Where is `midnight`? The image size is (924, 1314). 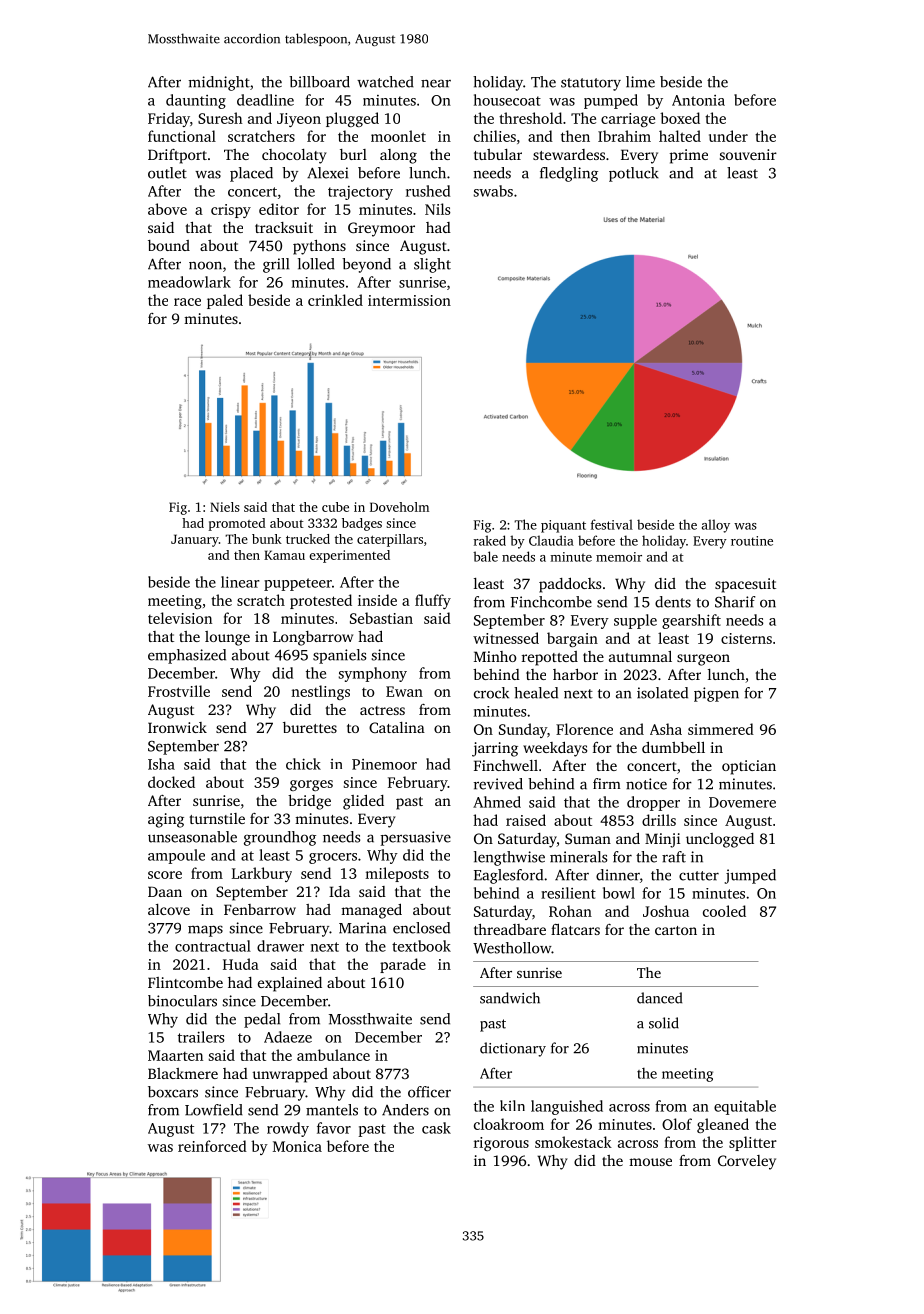
midnight is located at coordinates (219, 83).
